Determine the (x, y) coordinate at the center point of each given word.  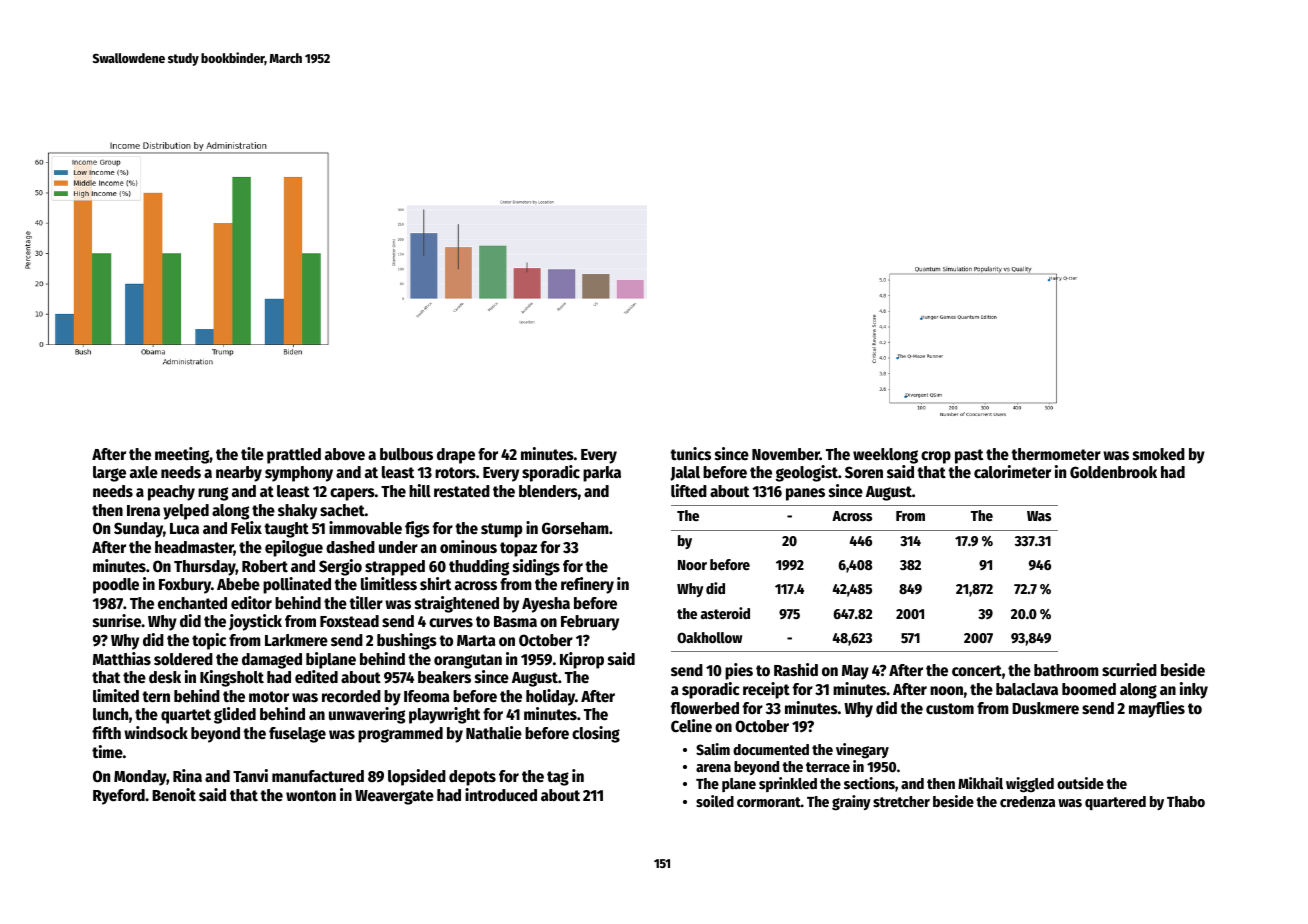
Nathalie (494, 732)
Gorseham (575, 528)
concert (977, 671)
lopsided (417, 777)
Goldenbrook (1113, 472)
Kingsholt (232, 678)
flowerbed (705, 708)
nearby (239, 474)
